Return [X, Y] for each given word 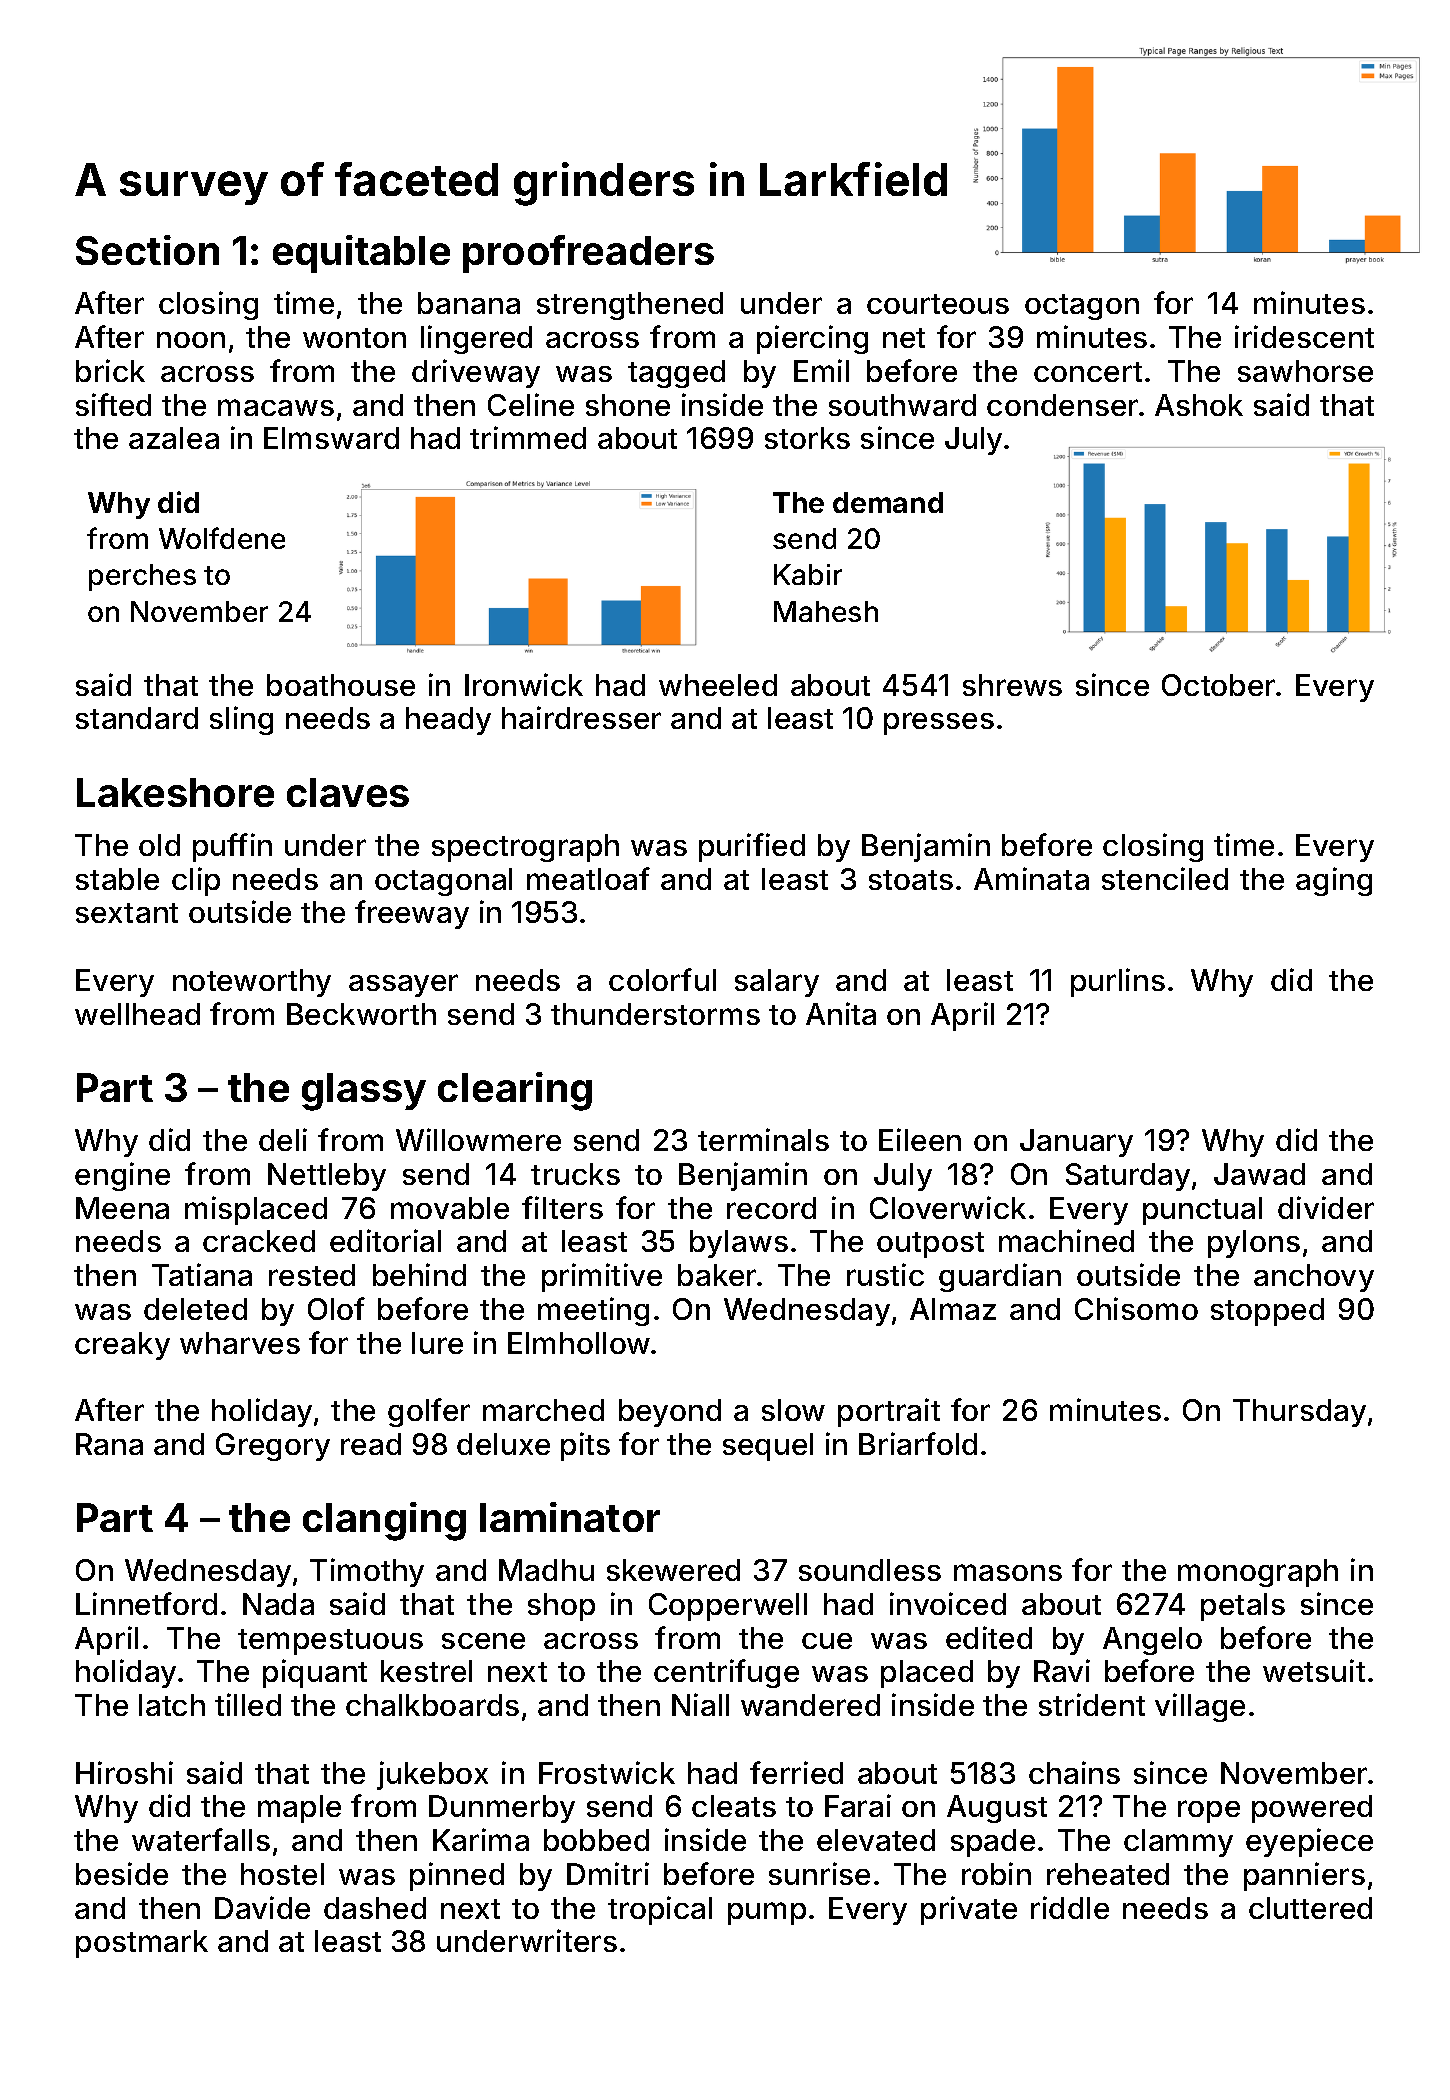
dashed [375, 1908]
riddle [1070, 1907]
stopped [1267, 1312]
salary [777, 983]
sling [241, 720]
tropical [660, 1910]
